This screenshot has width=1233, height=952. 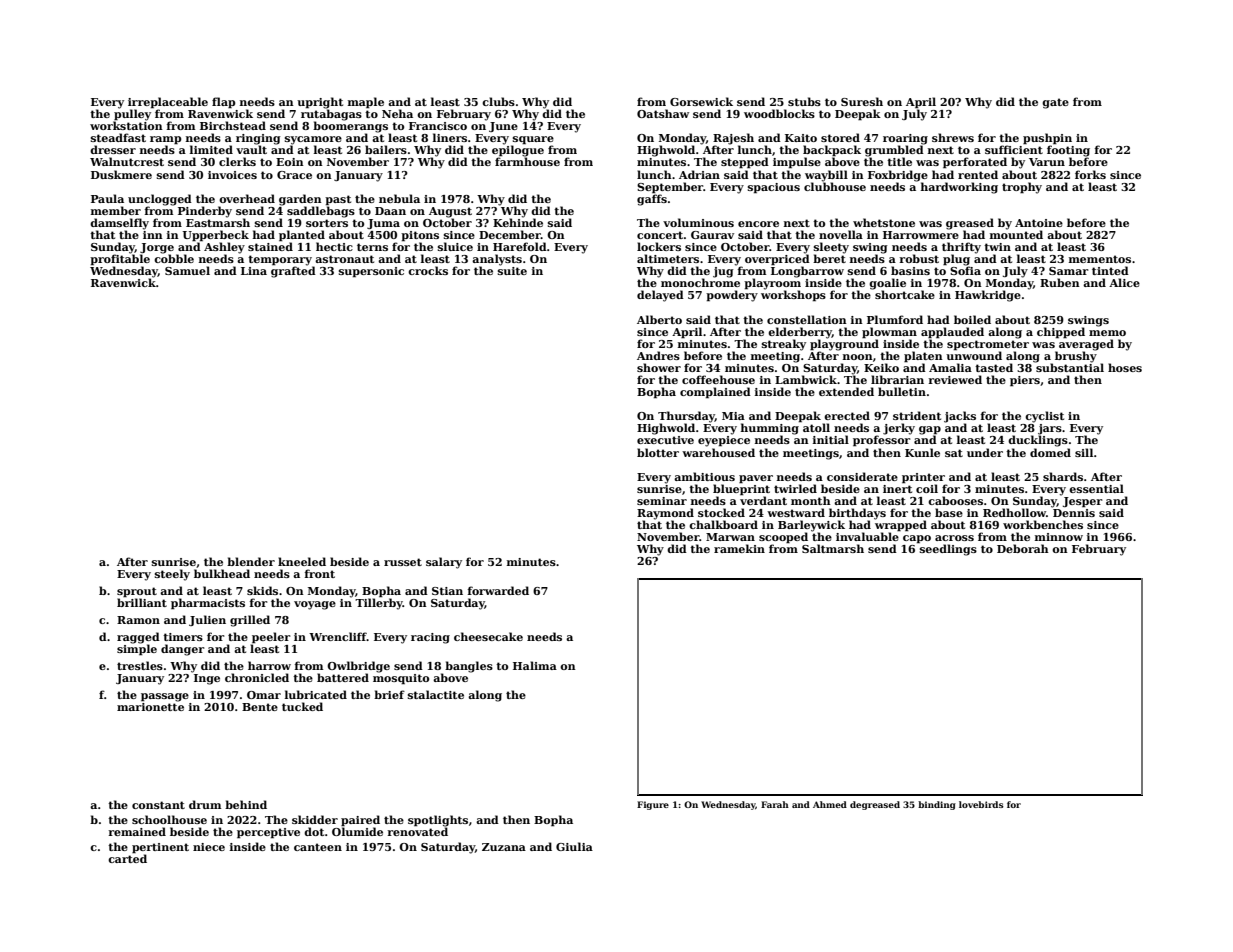 What do you see at coordinates (127, 858) in the screenshot?
I see `carted` at bounding box center [127, 858].
